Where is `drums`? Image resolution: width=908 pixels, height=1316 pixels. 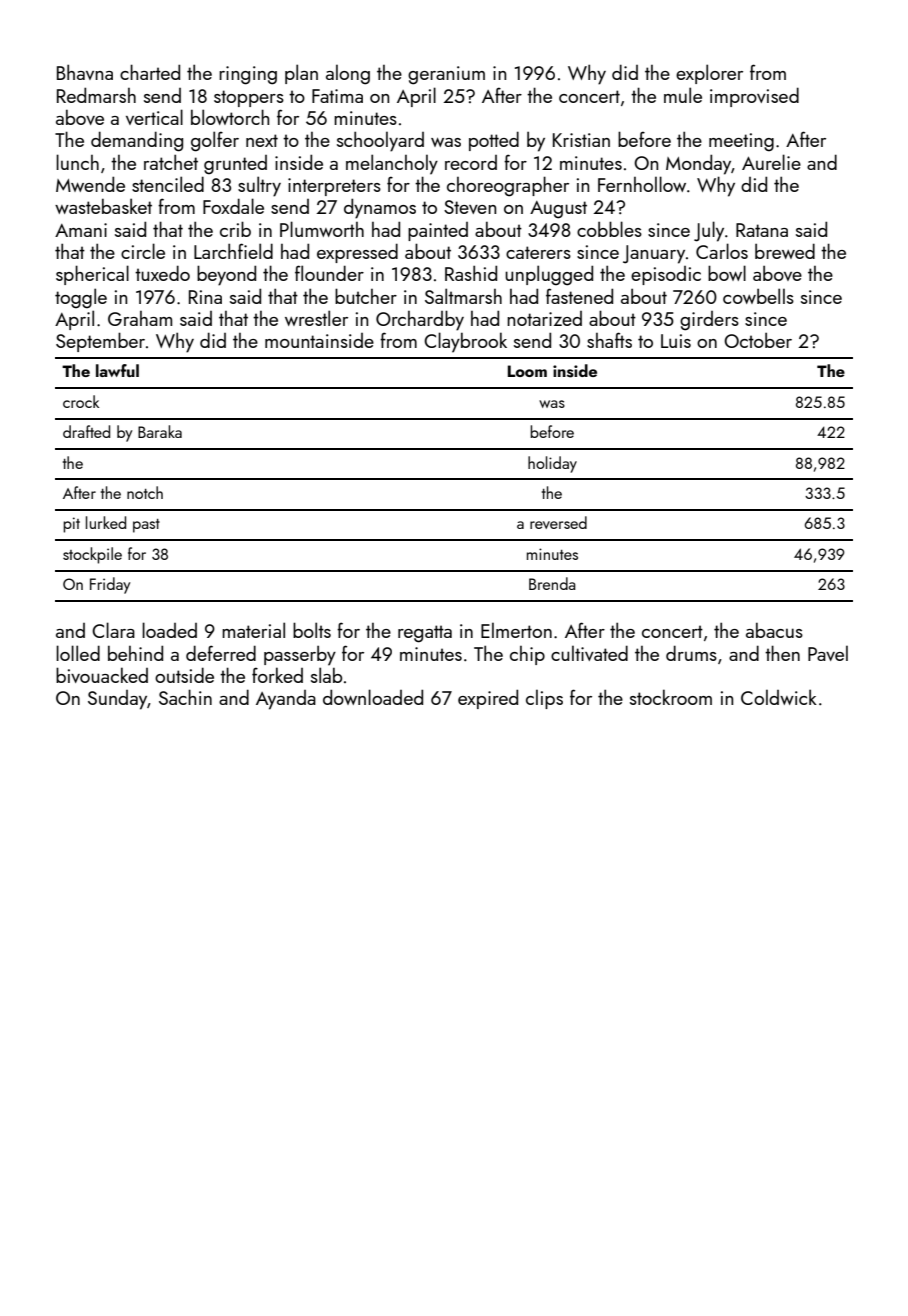
drums is located at coordinates (691, 653).
